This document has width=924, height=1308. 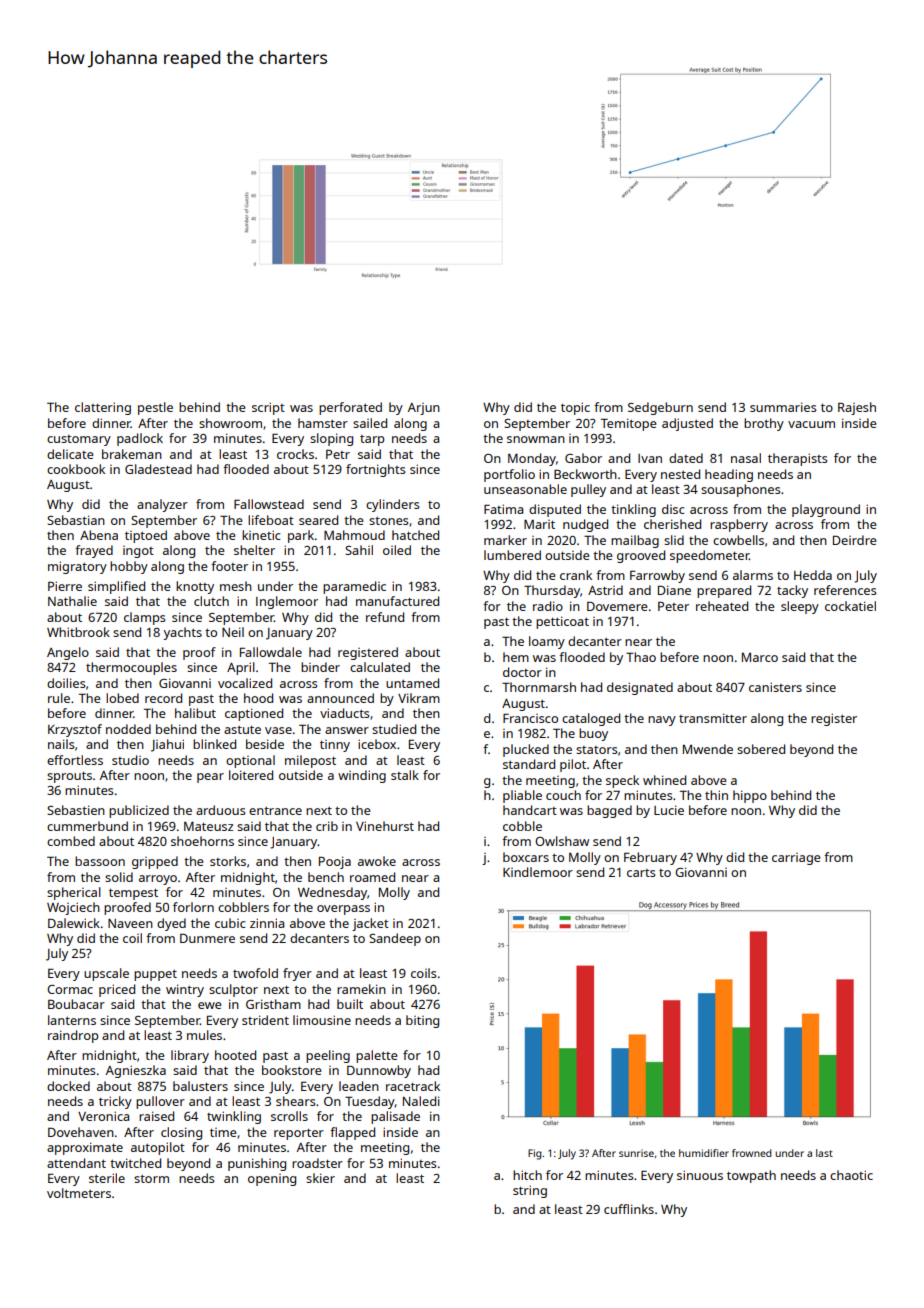 What do you see at coordinates (796, 859) in the document?
I see `carriage` at bounding box center [796, 859].
